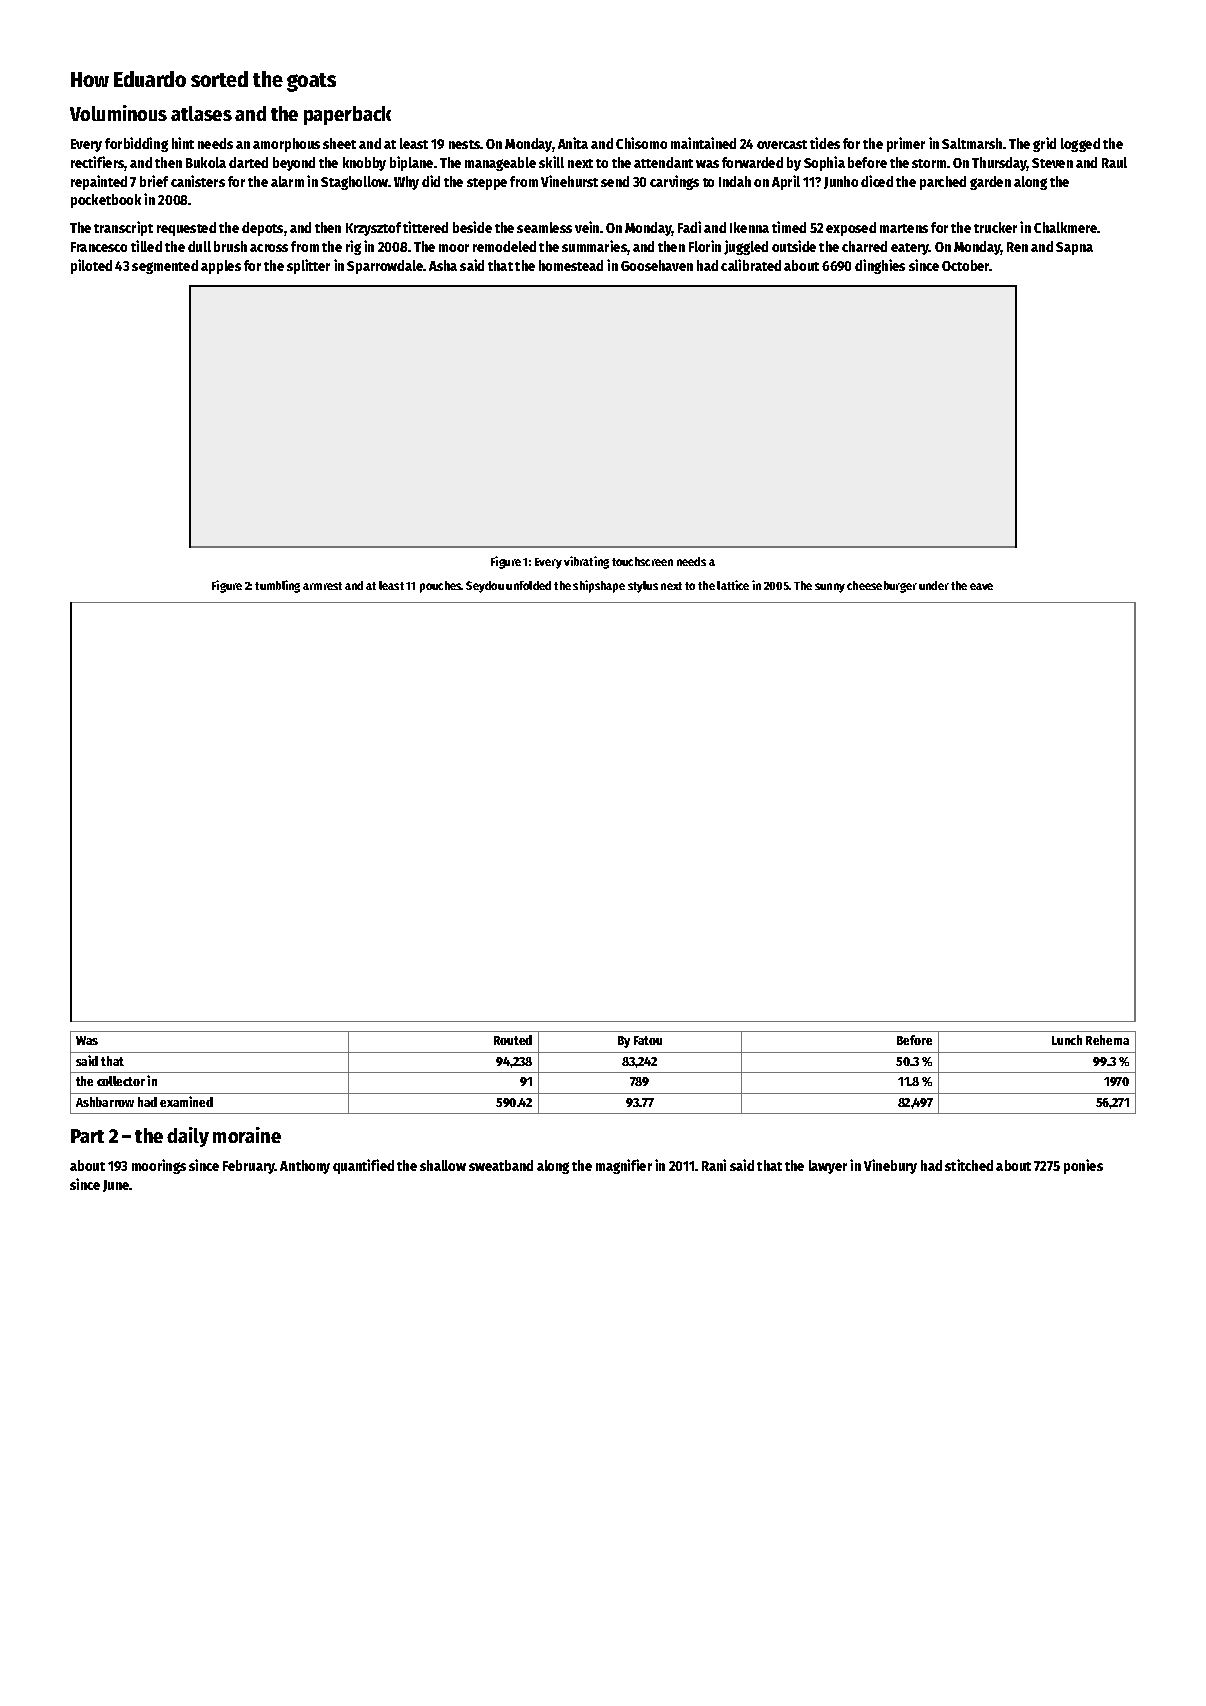  Describe the element at coordinates (1066, 227) in the image. I see `Chalkmere` at that location.
